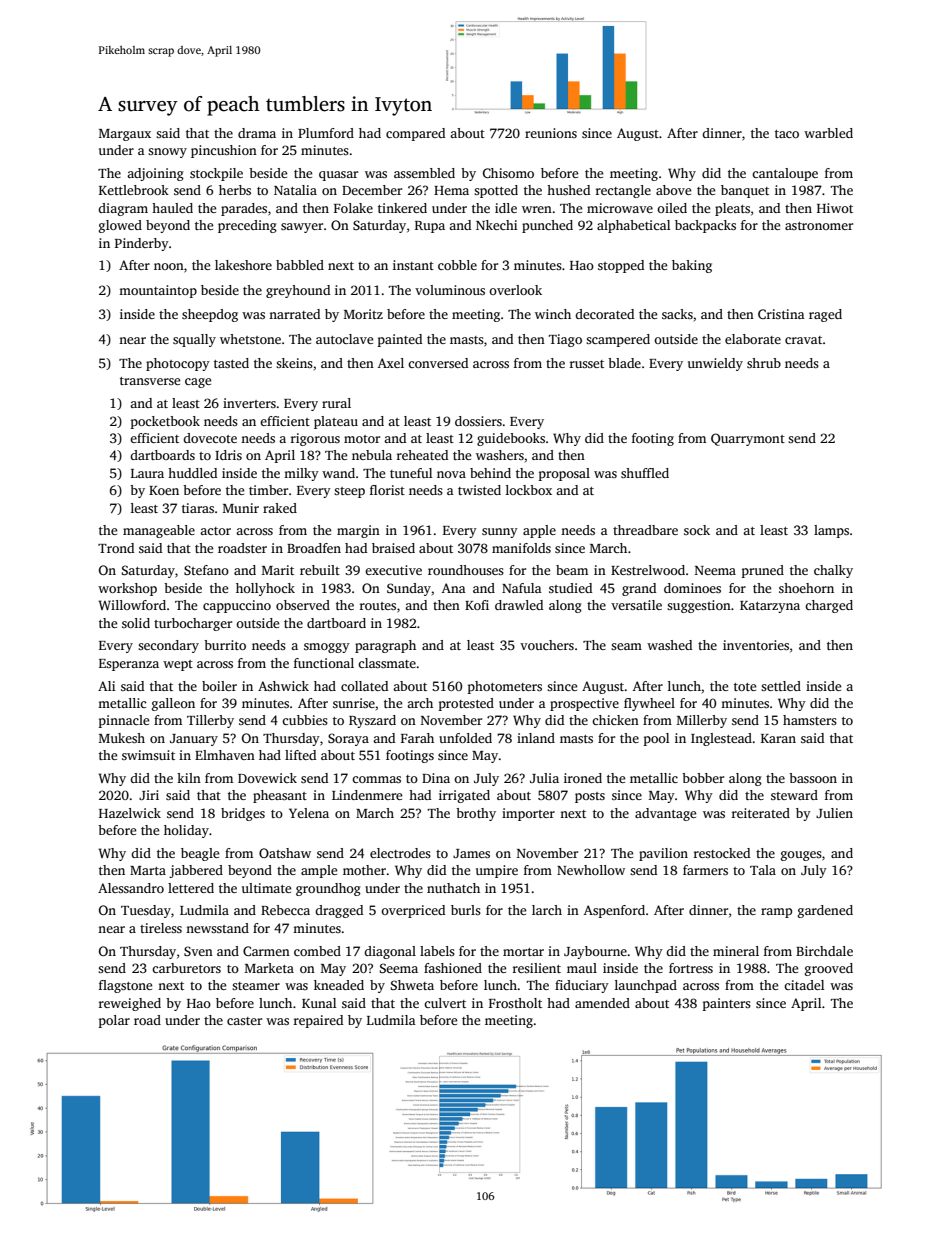 This screenshot has width=952, height=1233. Describe the element at coordinates (142, 244) in the screenshot. I see `Pinderby` at that location.
